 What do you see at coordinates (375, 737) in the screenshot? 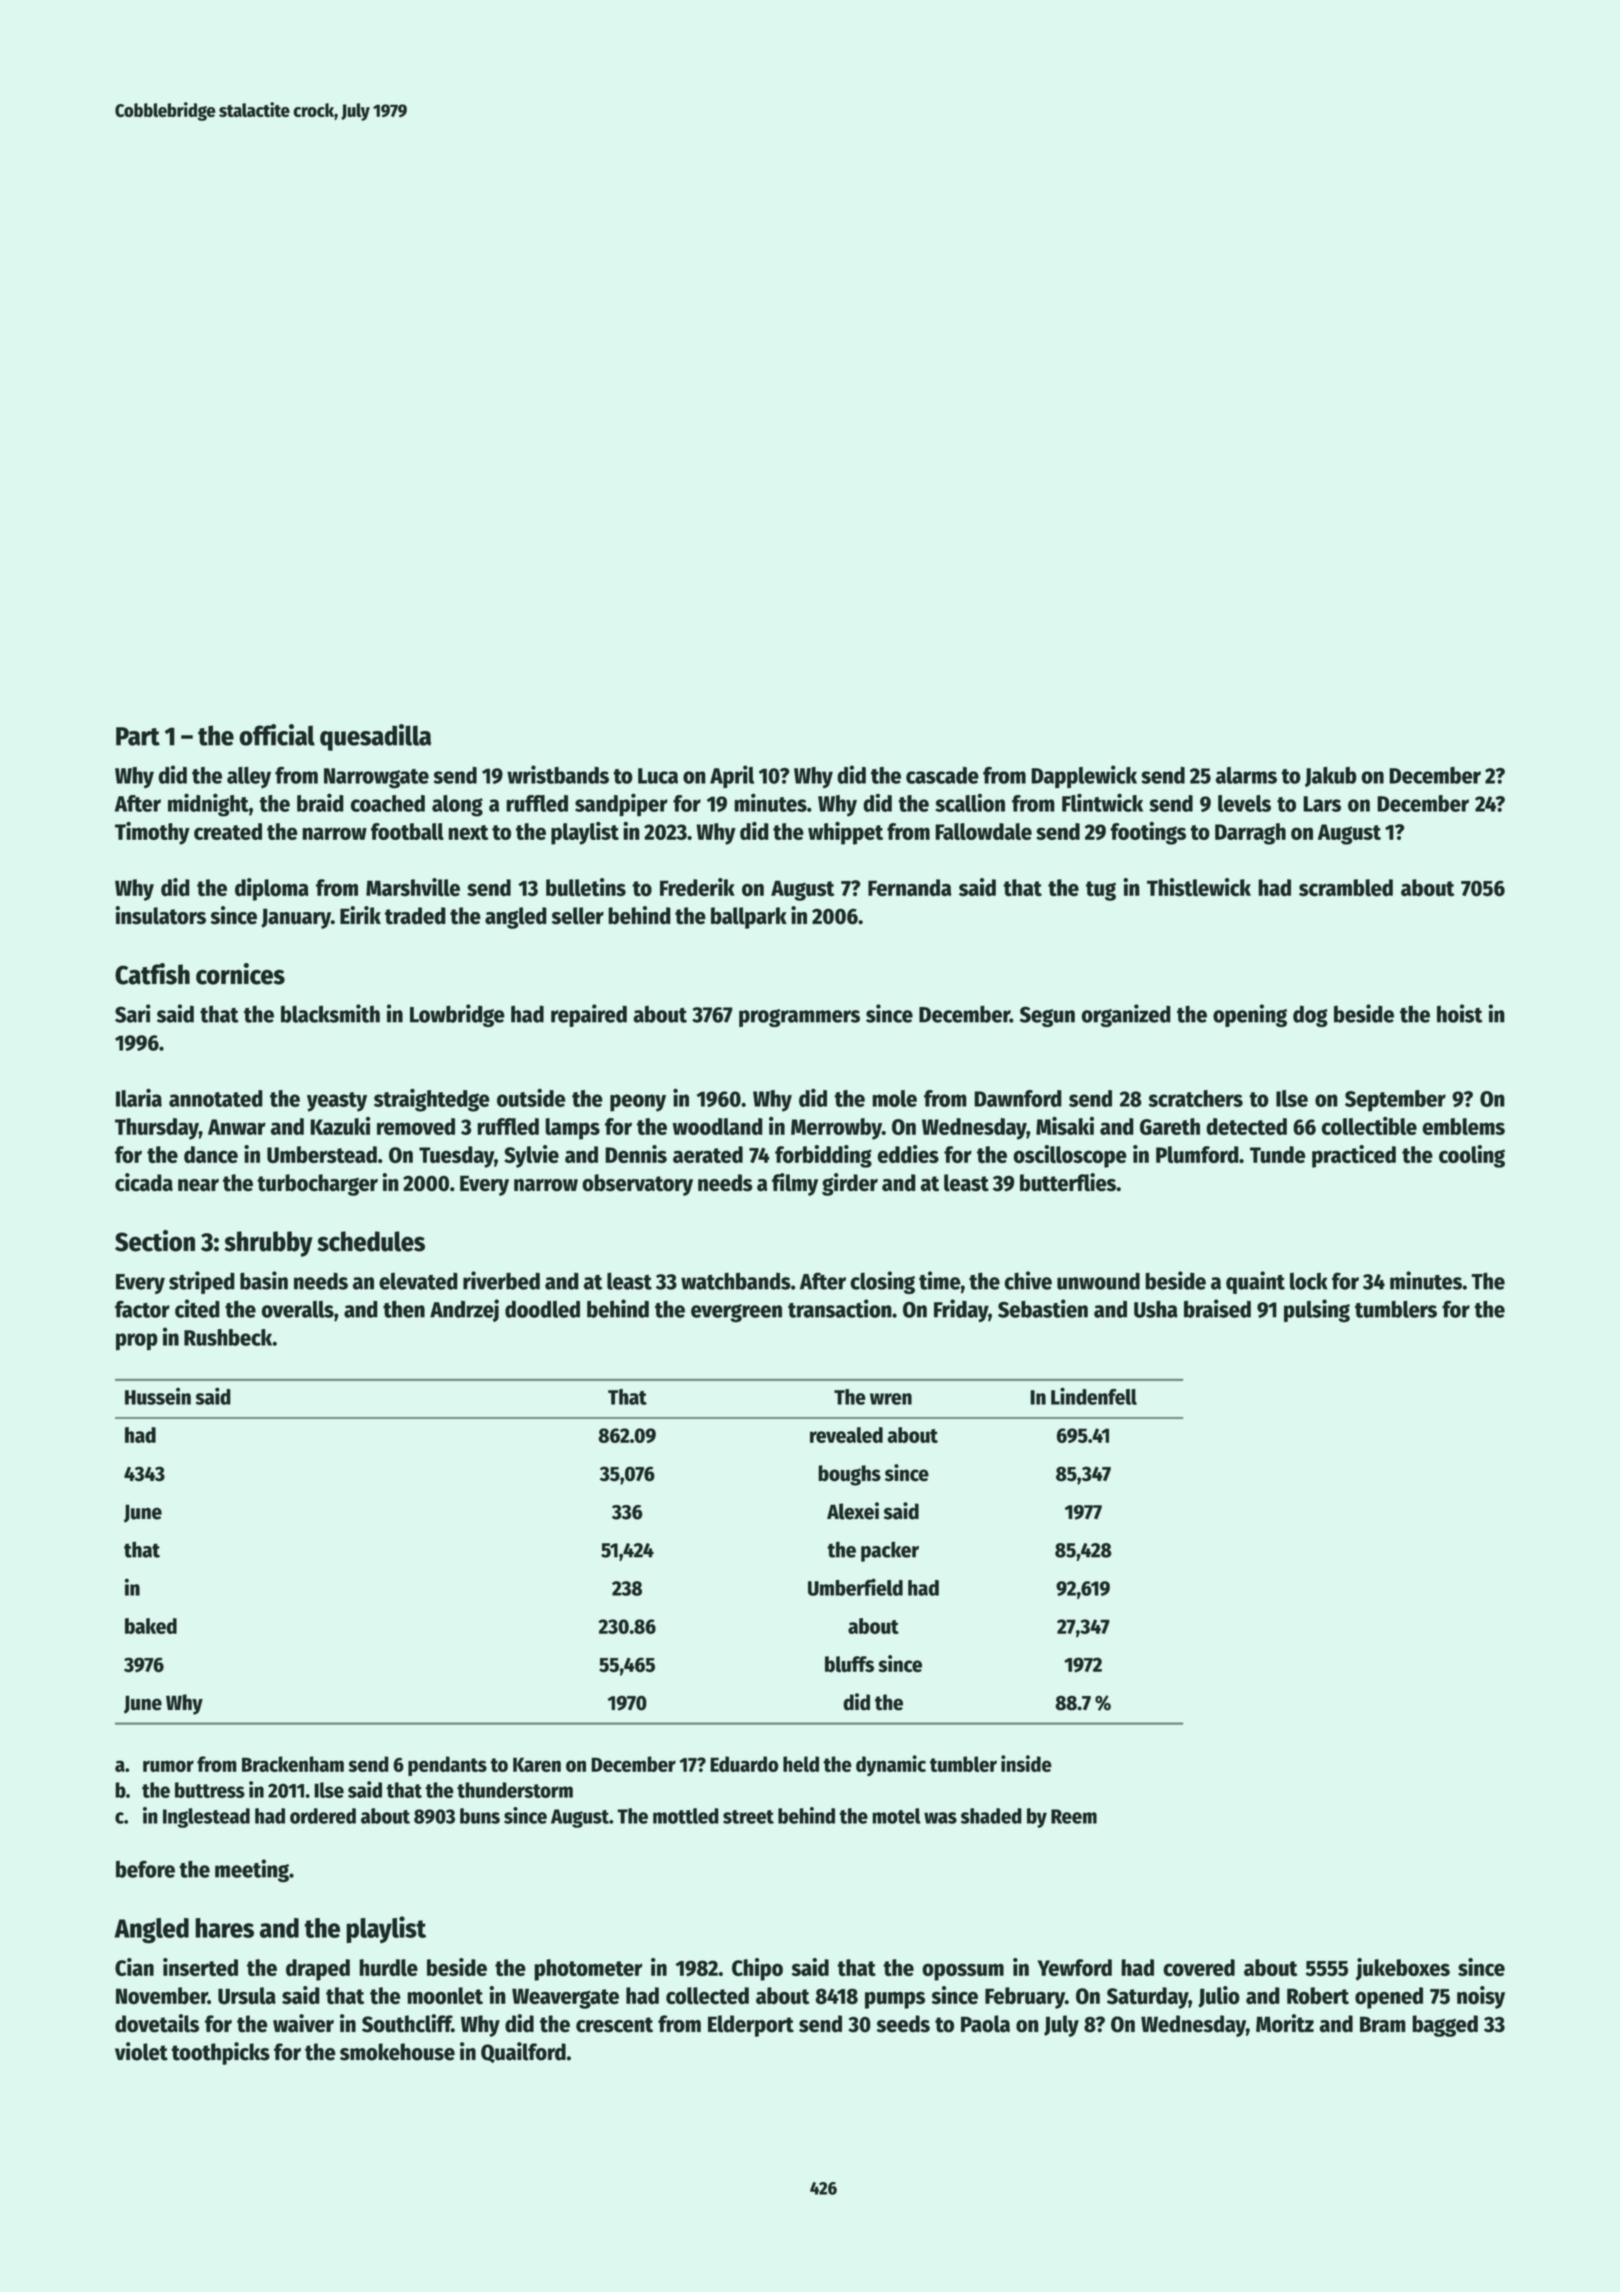
I see `quesadilla` at bounding box center [375, 737].
